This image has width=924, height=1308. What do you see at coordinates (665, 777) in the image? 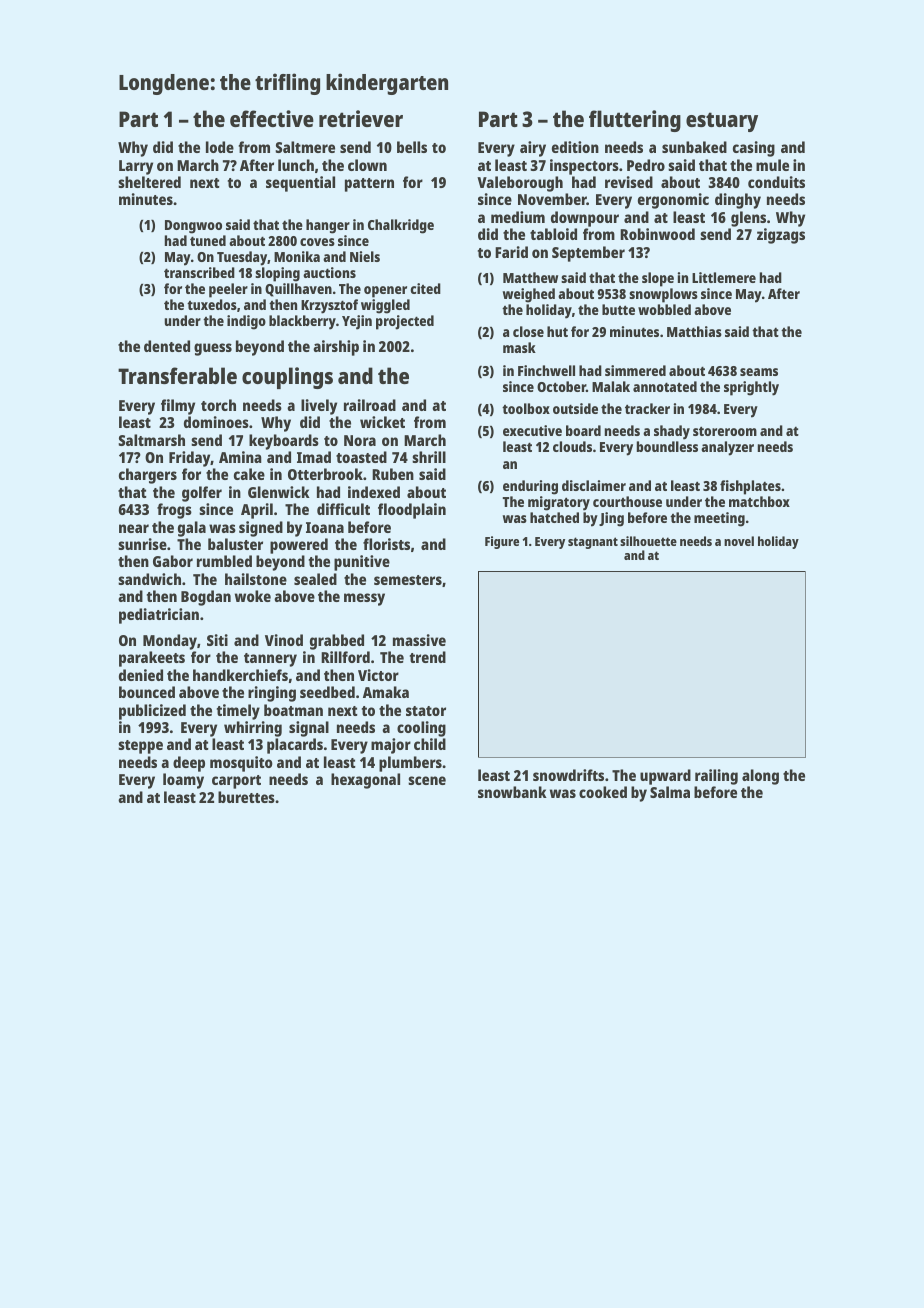
I see `upward` at bounding box center [665, 777].
